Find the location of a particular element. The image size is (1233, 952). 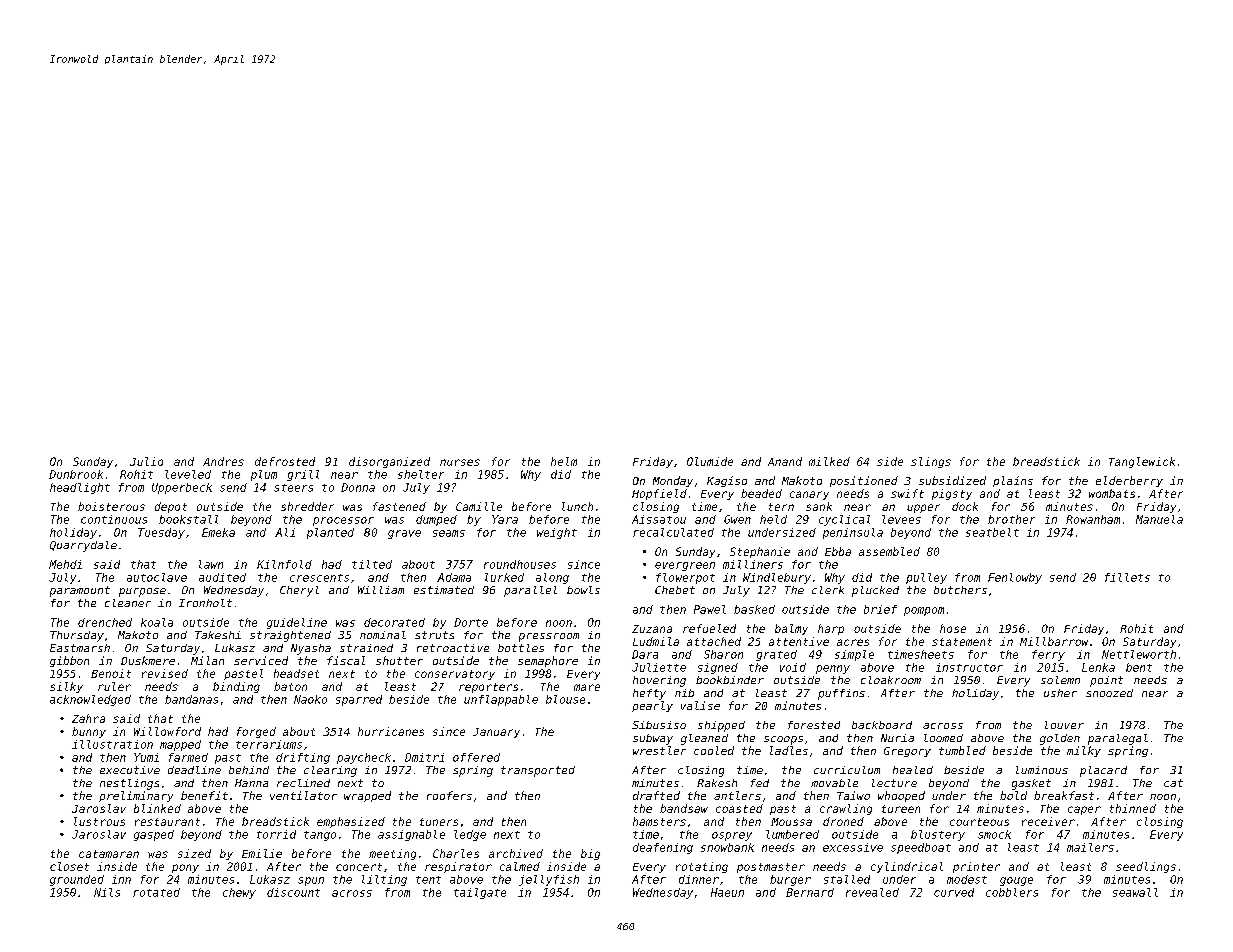

Tanglewick is located at coordinates (1142, 462).
